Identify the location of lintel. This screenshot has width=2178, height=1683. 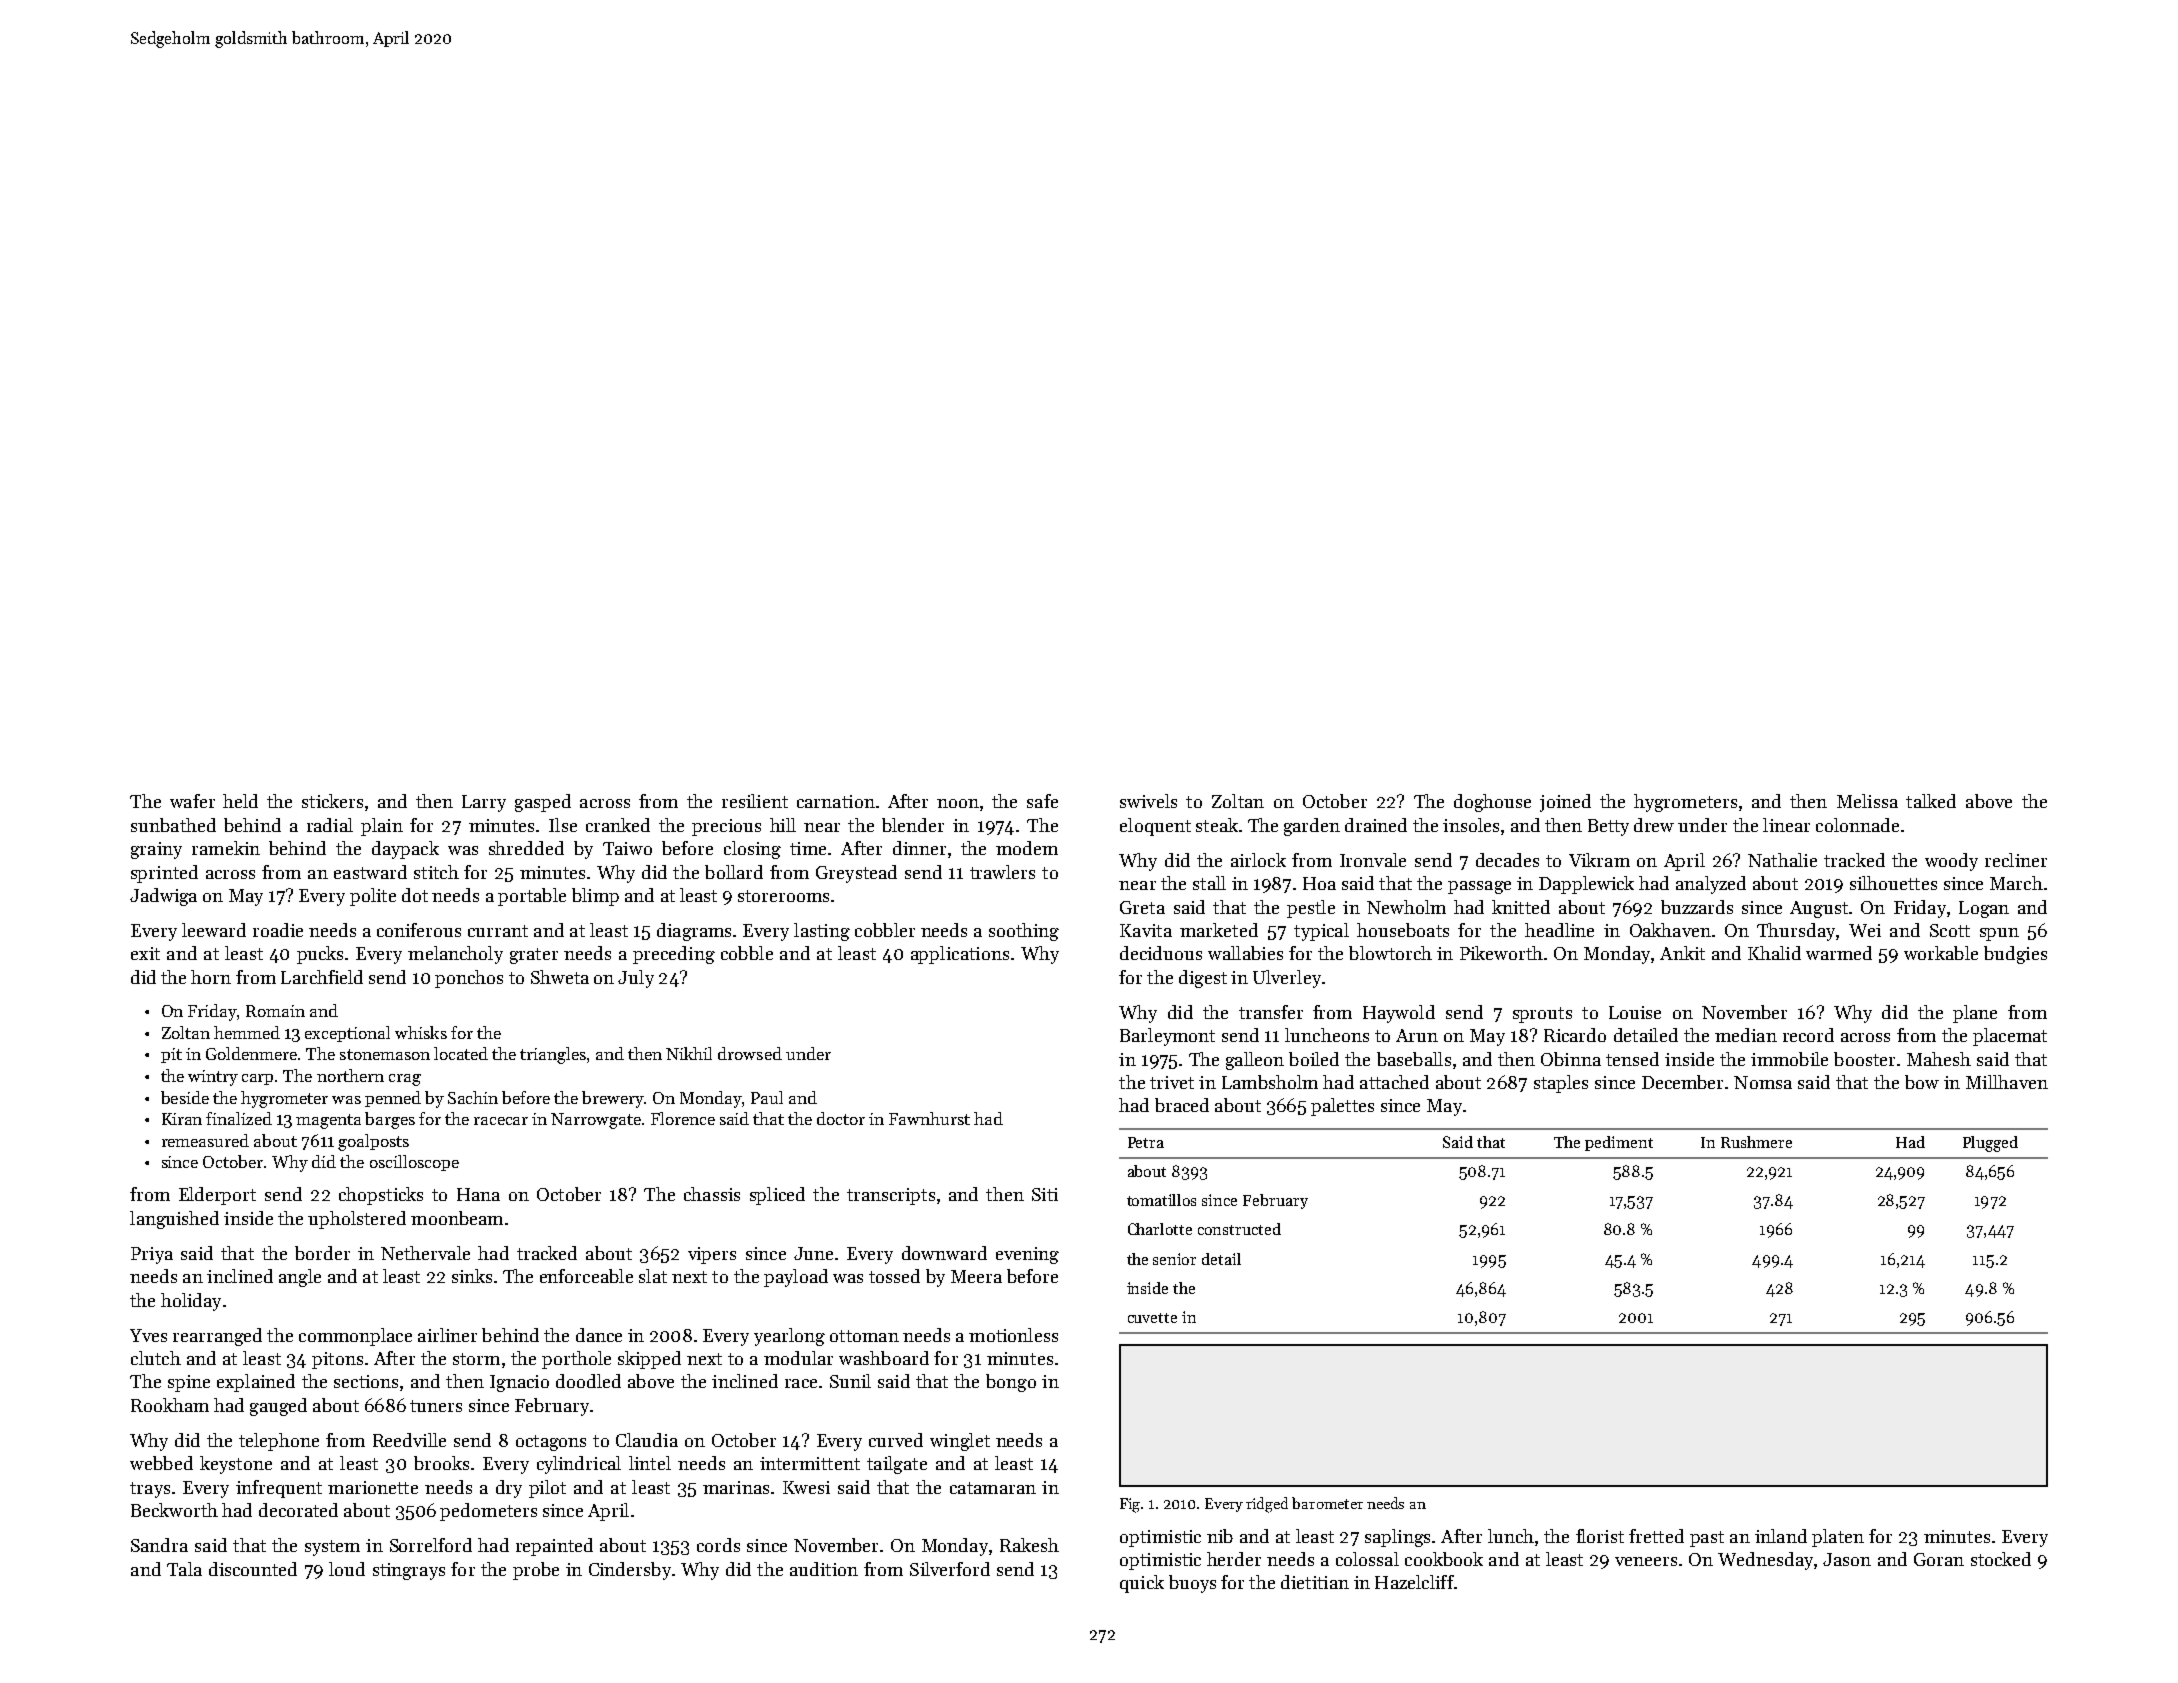
(650, 1463).
